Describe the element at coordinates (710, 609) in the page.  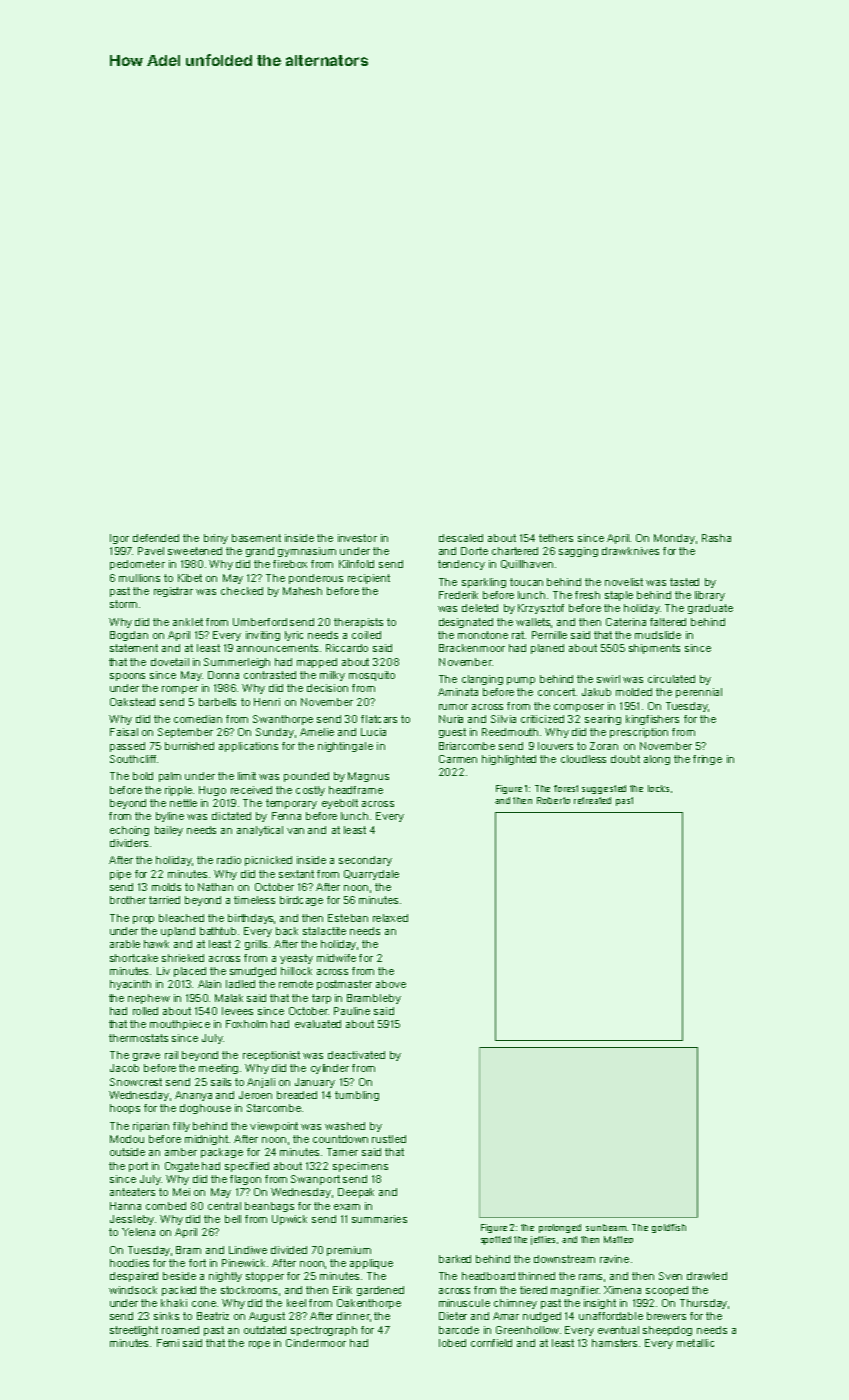
I see `graduate` at that location.
